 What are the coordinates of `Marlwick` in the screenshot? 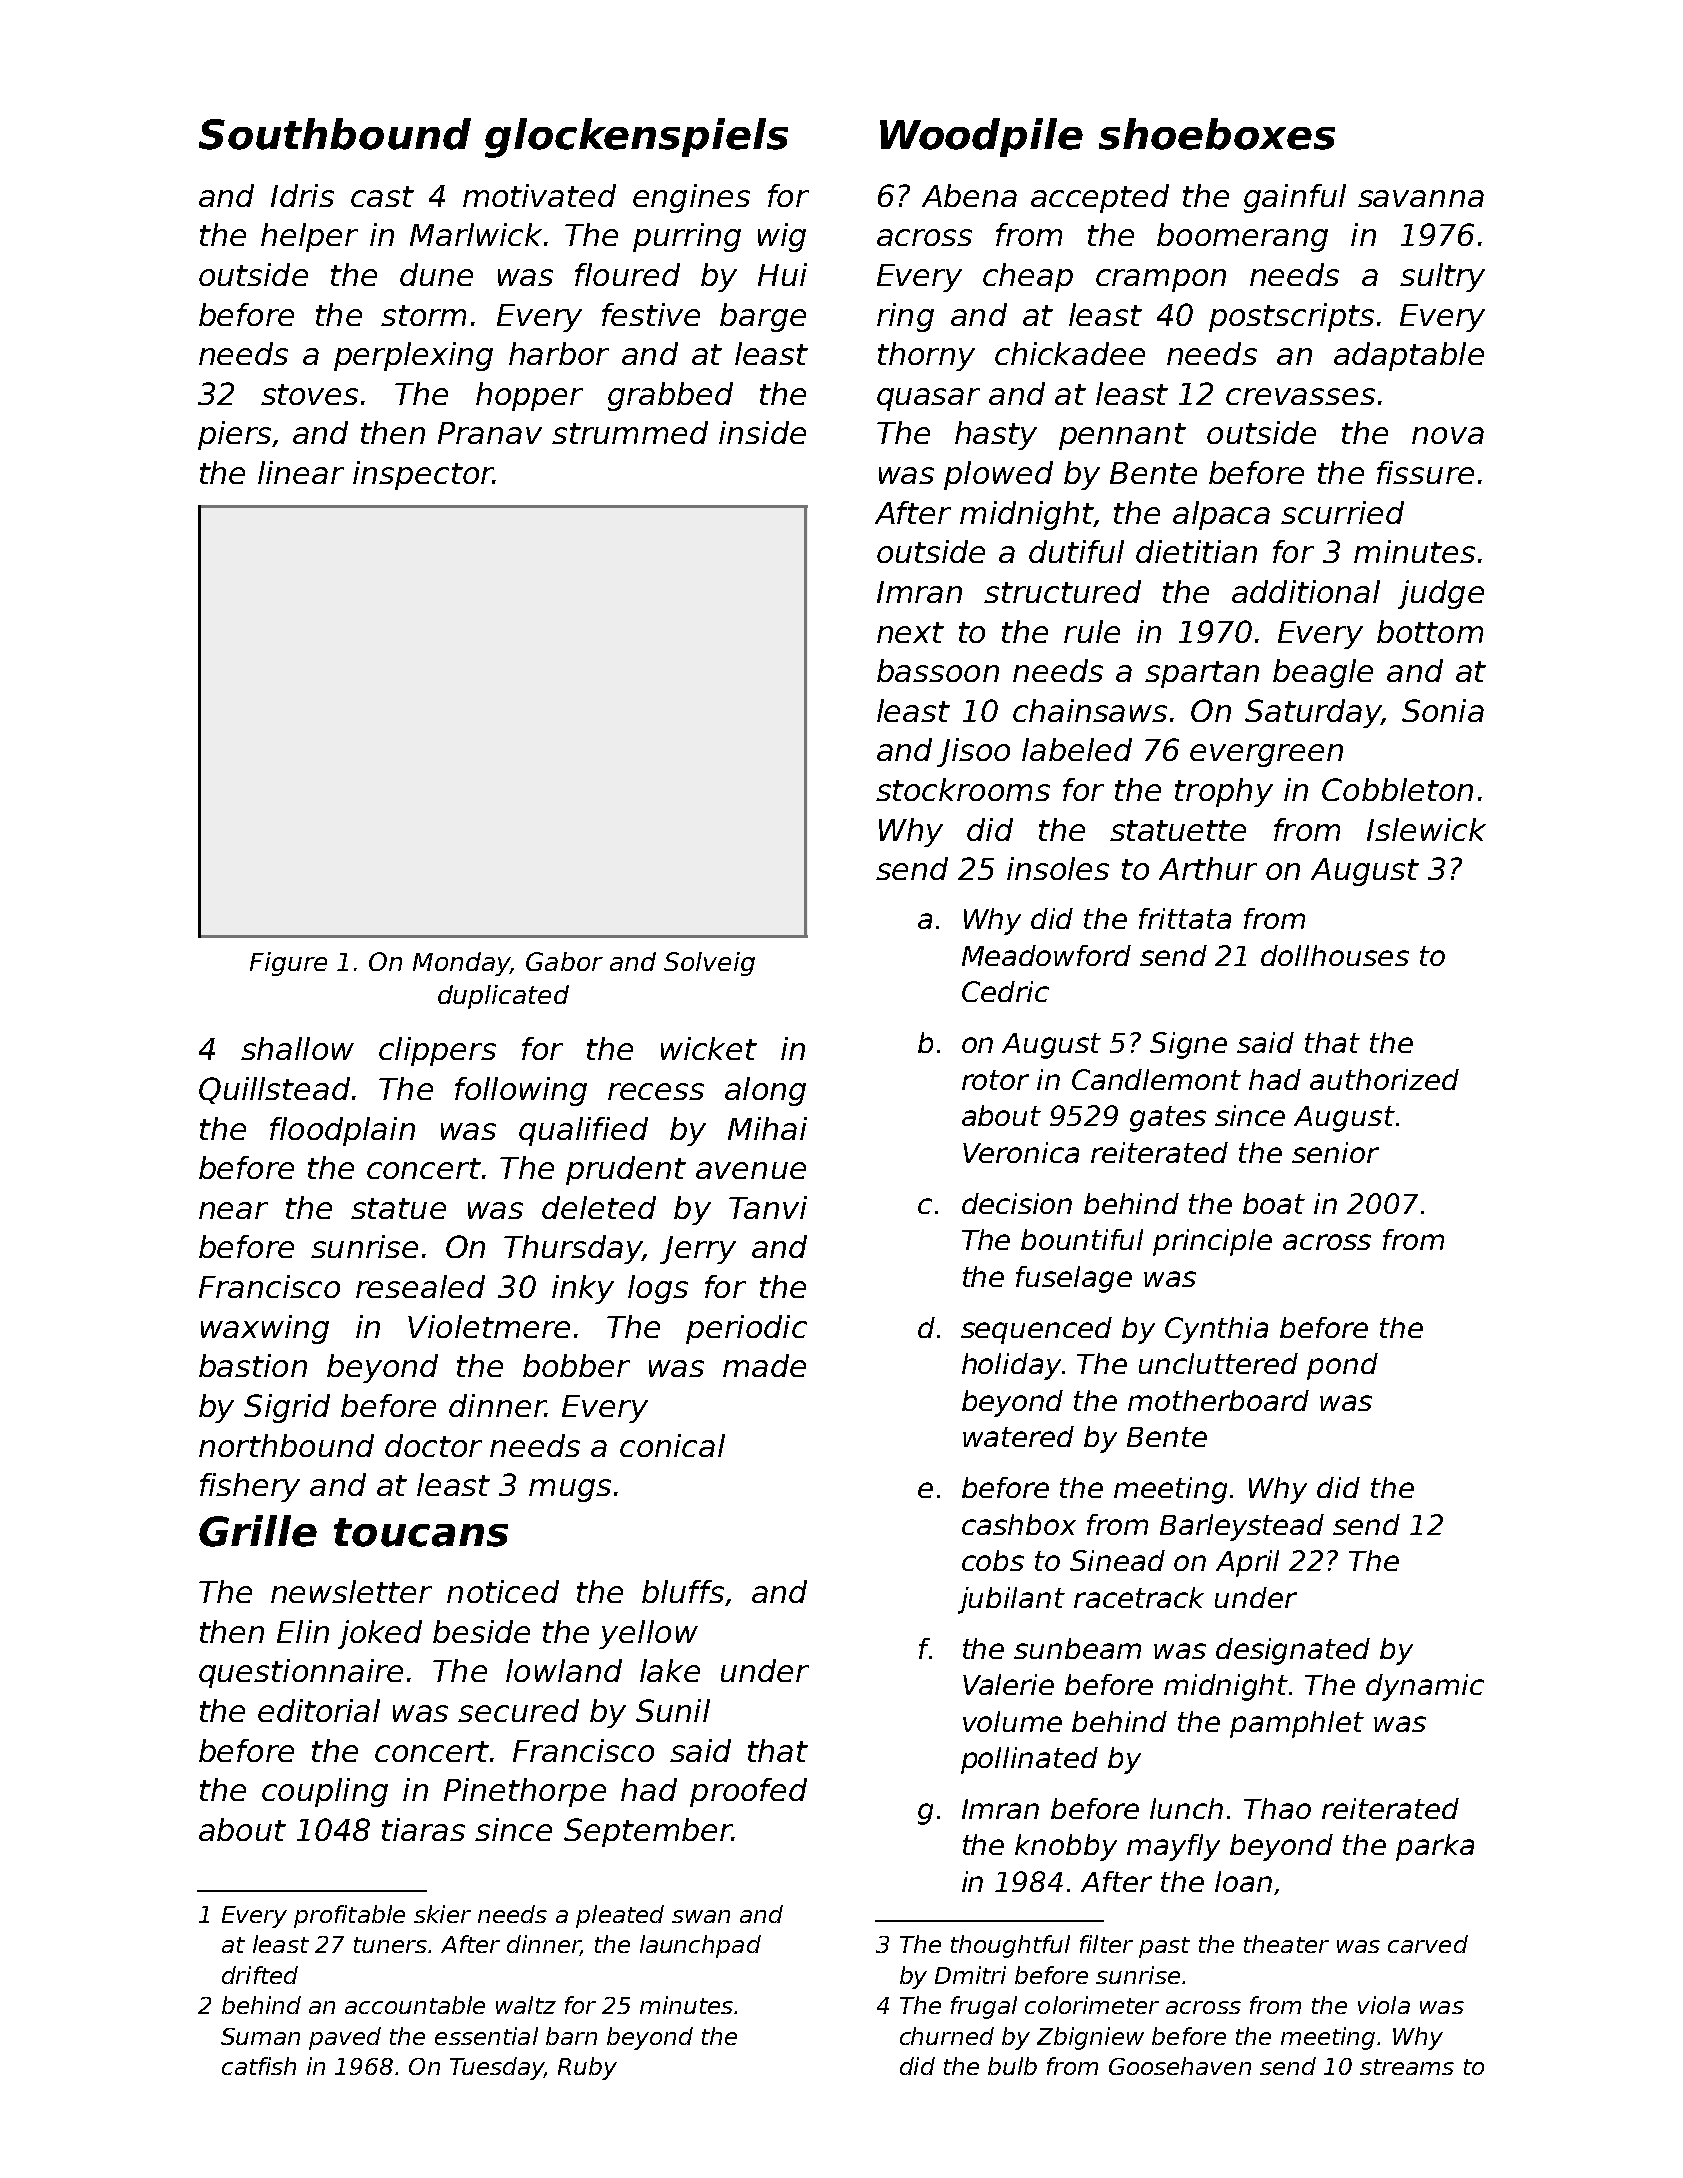 It's located at (476, 234).
